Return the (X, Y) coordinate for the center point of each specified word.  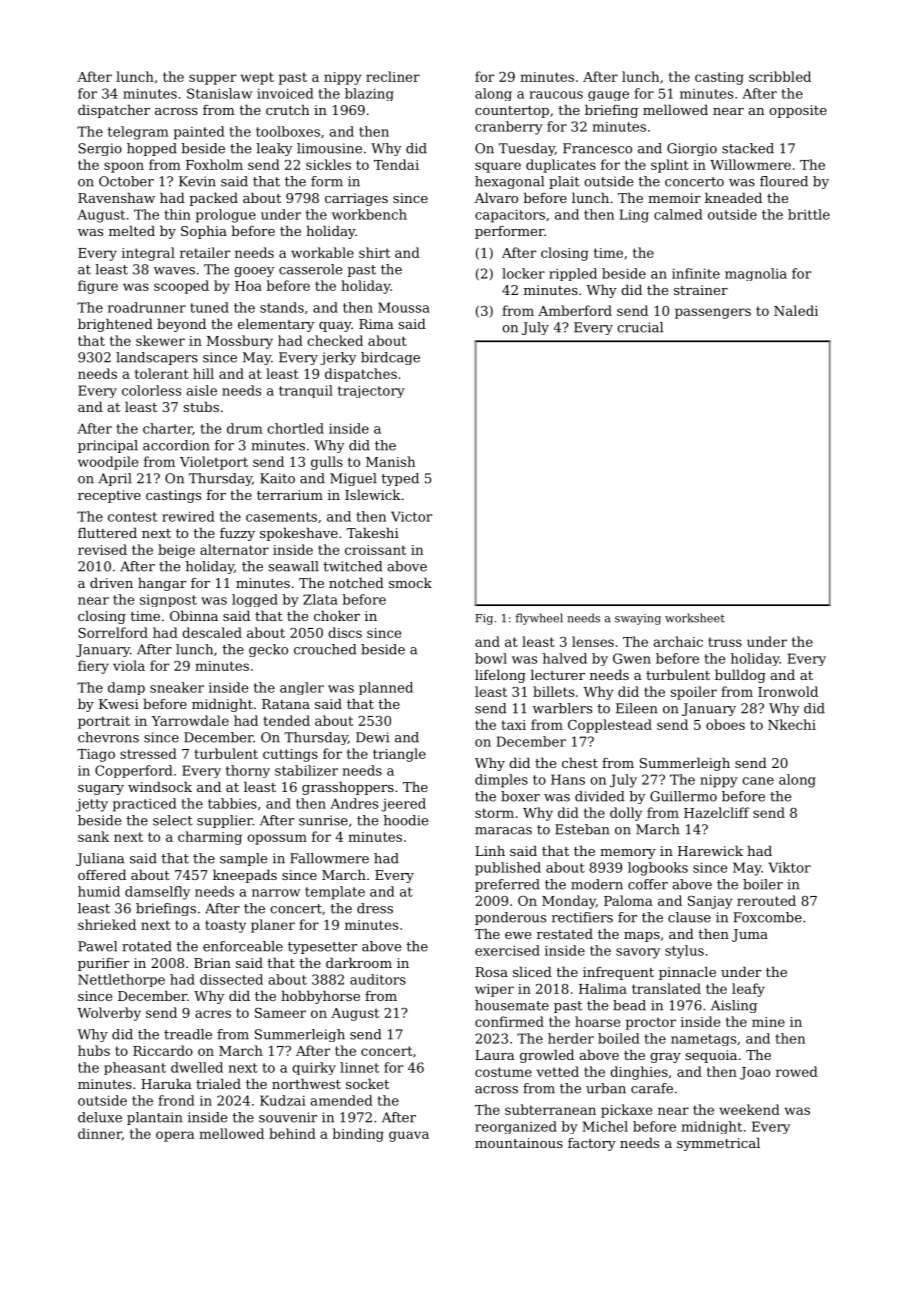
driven (111, 582)
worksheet (695, 618)
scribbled (780, 76)
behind (292, 1133)
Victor (411, 516)
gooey (254, 272)
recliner (393, 76)
